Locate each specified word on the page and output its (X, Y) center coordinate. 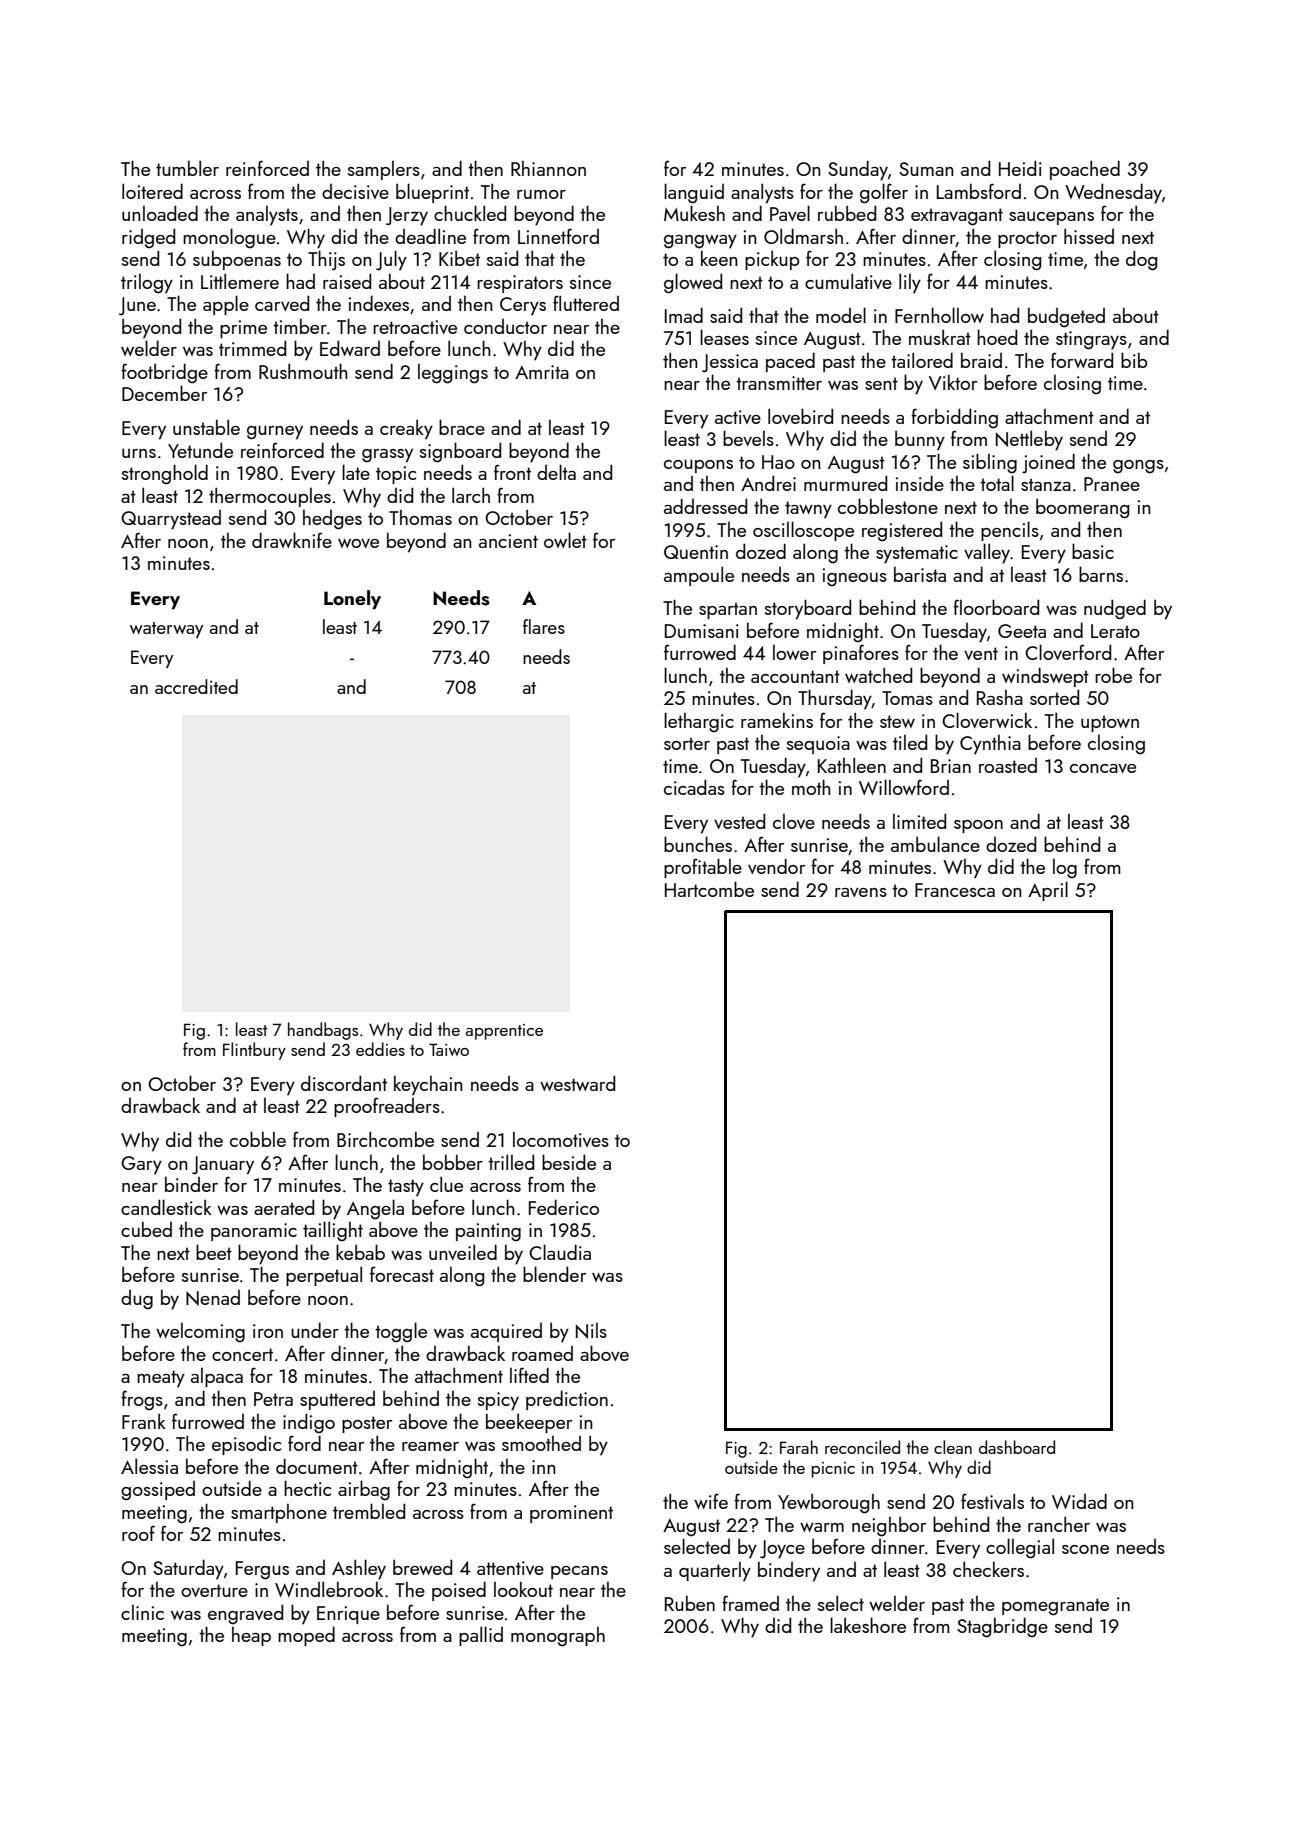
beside (569, 1162)
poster (367, 1424)
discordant (344, 1083)
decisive (355, 191)
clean (953, 1447)
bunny (920, 441)
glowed (693, 283)
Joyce (782, 1549)
